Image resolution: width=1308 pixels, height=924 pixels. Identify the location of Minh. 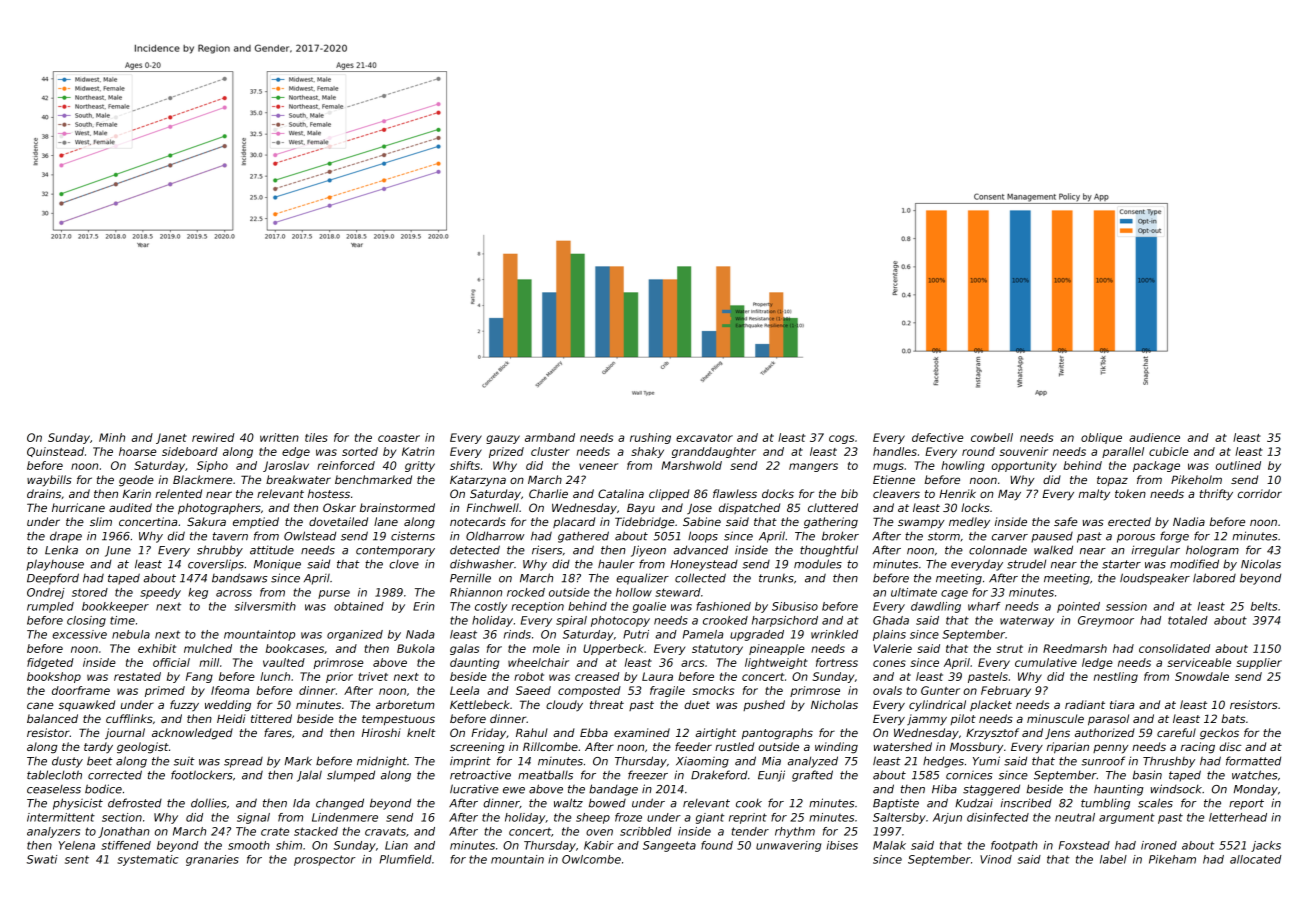
(112, 437).
